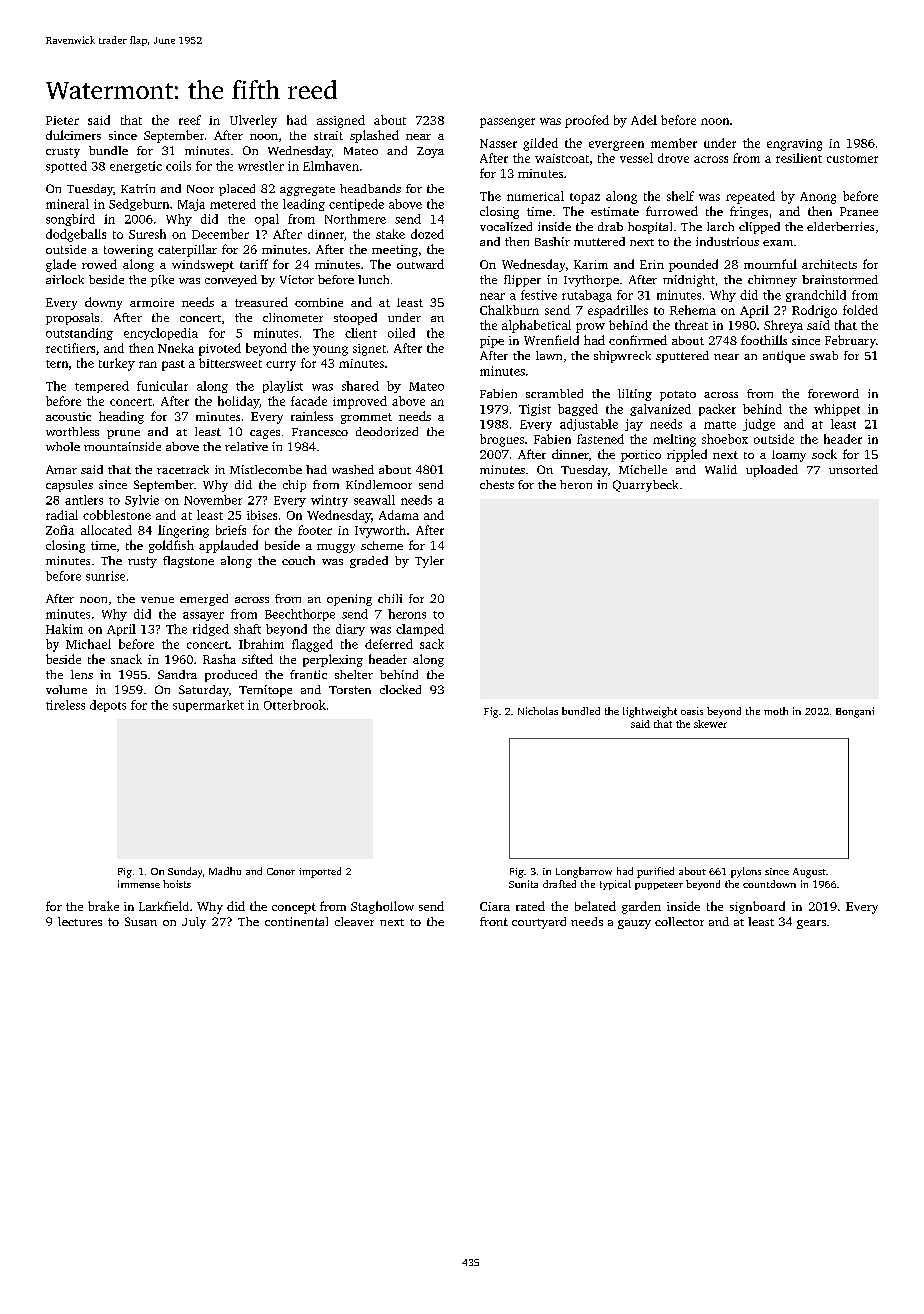 The image size is (924, 1314). I want to click on dulcimers, so click(73, 135).
